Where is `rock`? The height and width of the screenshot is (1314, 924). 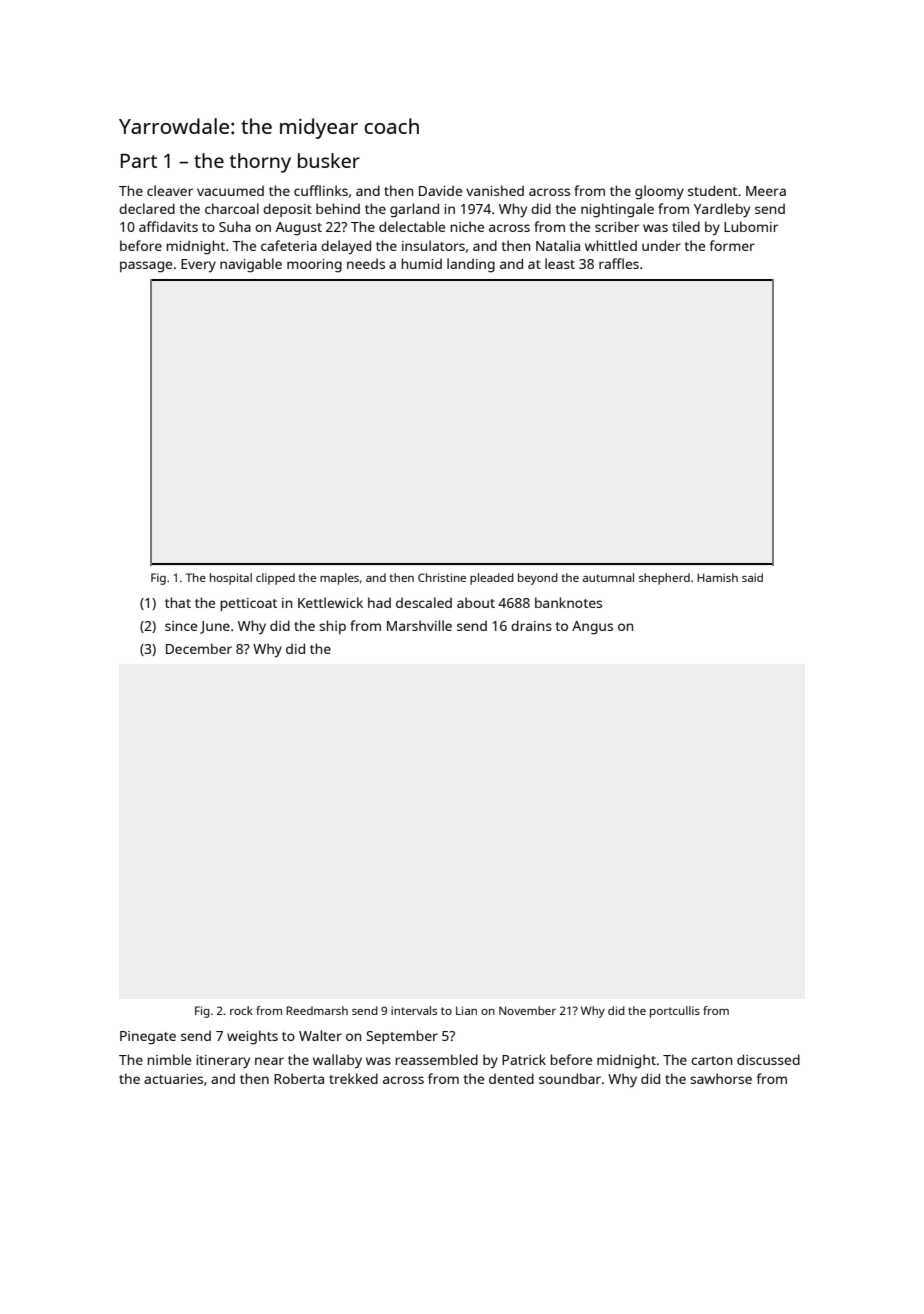
rock is located at coordinates (241, 1010).
